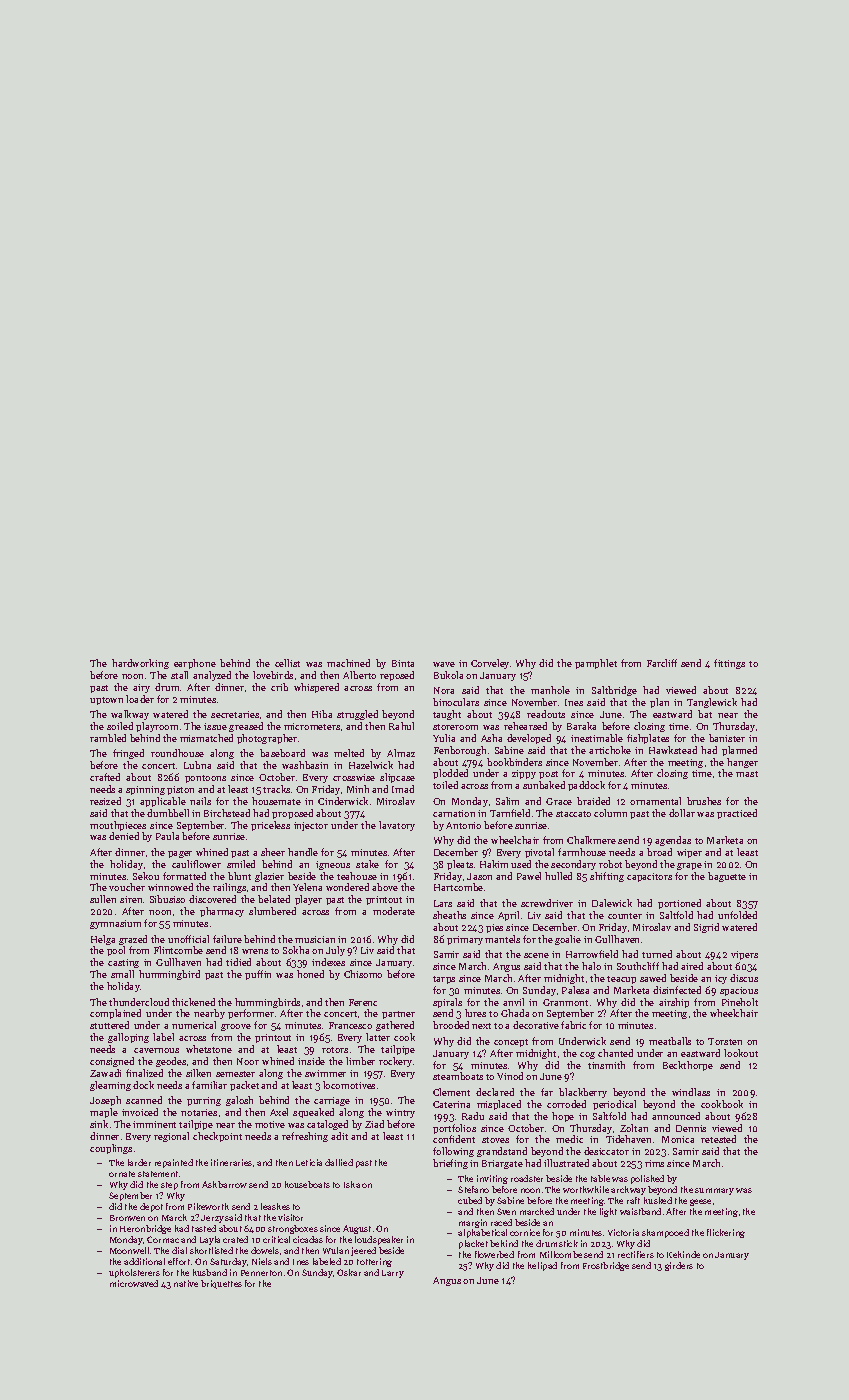 This screenshot has width=849, height=1400. I want to click on packet, so click(244, 1086).
